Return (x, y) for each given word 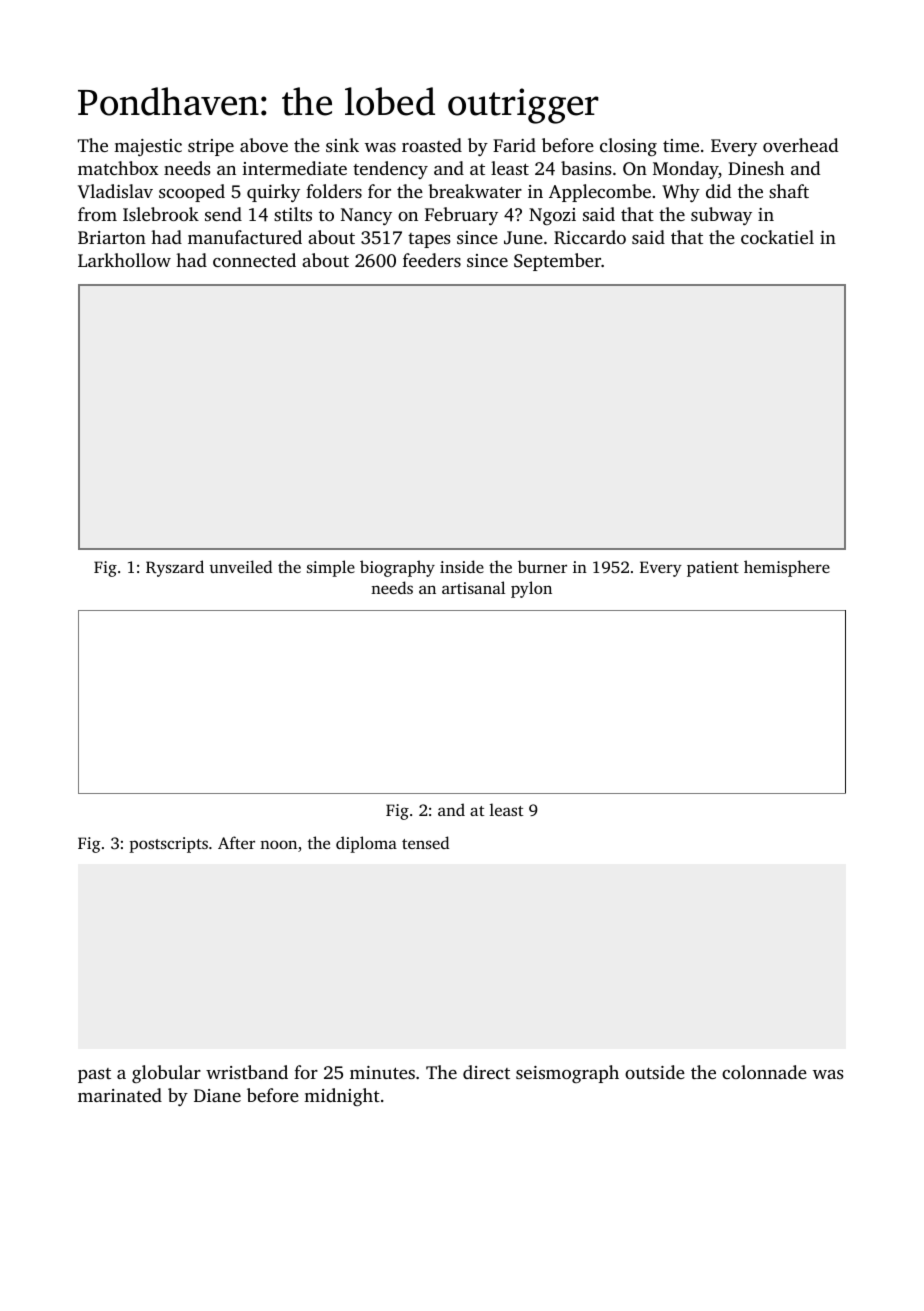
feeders (432, 260)
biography (397, 568)
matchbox (118, 168)
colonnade (764, 1072)
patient (713, 569)
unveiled (240, 566)
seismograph (567, 1074)
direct (486, 1072)
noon (278, 844)
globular (166, 1074)
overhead (800, 145)
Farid (514, 145)
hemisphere (787, 568)
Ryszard (175, 568)
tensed (425, 842)
